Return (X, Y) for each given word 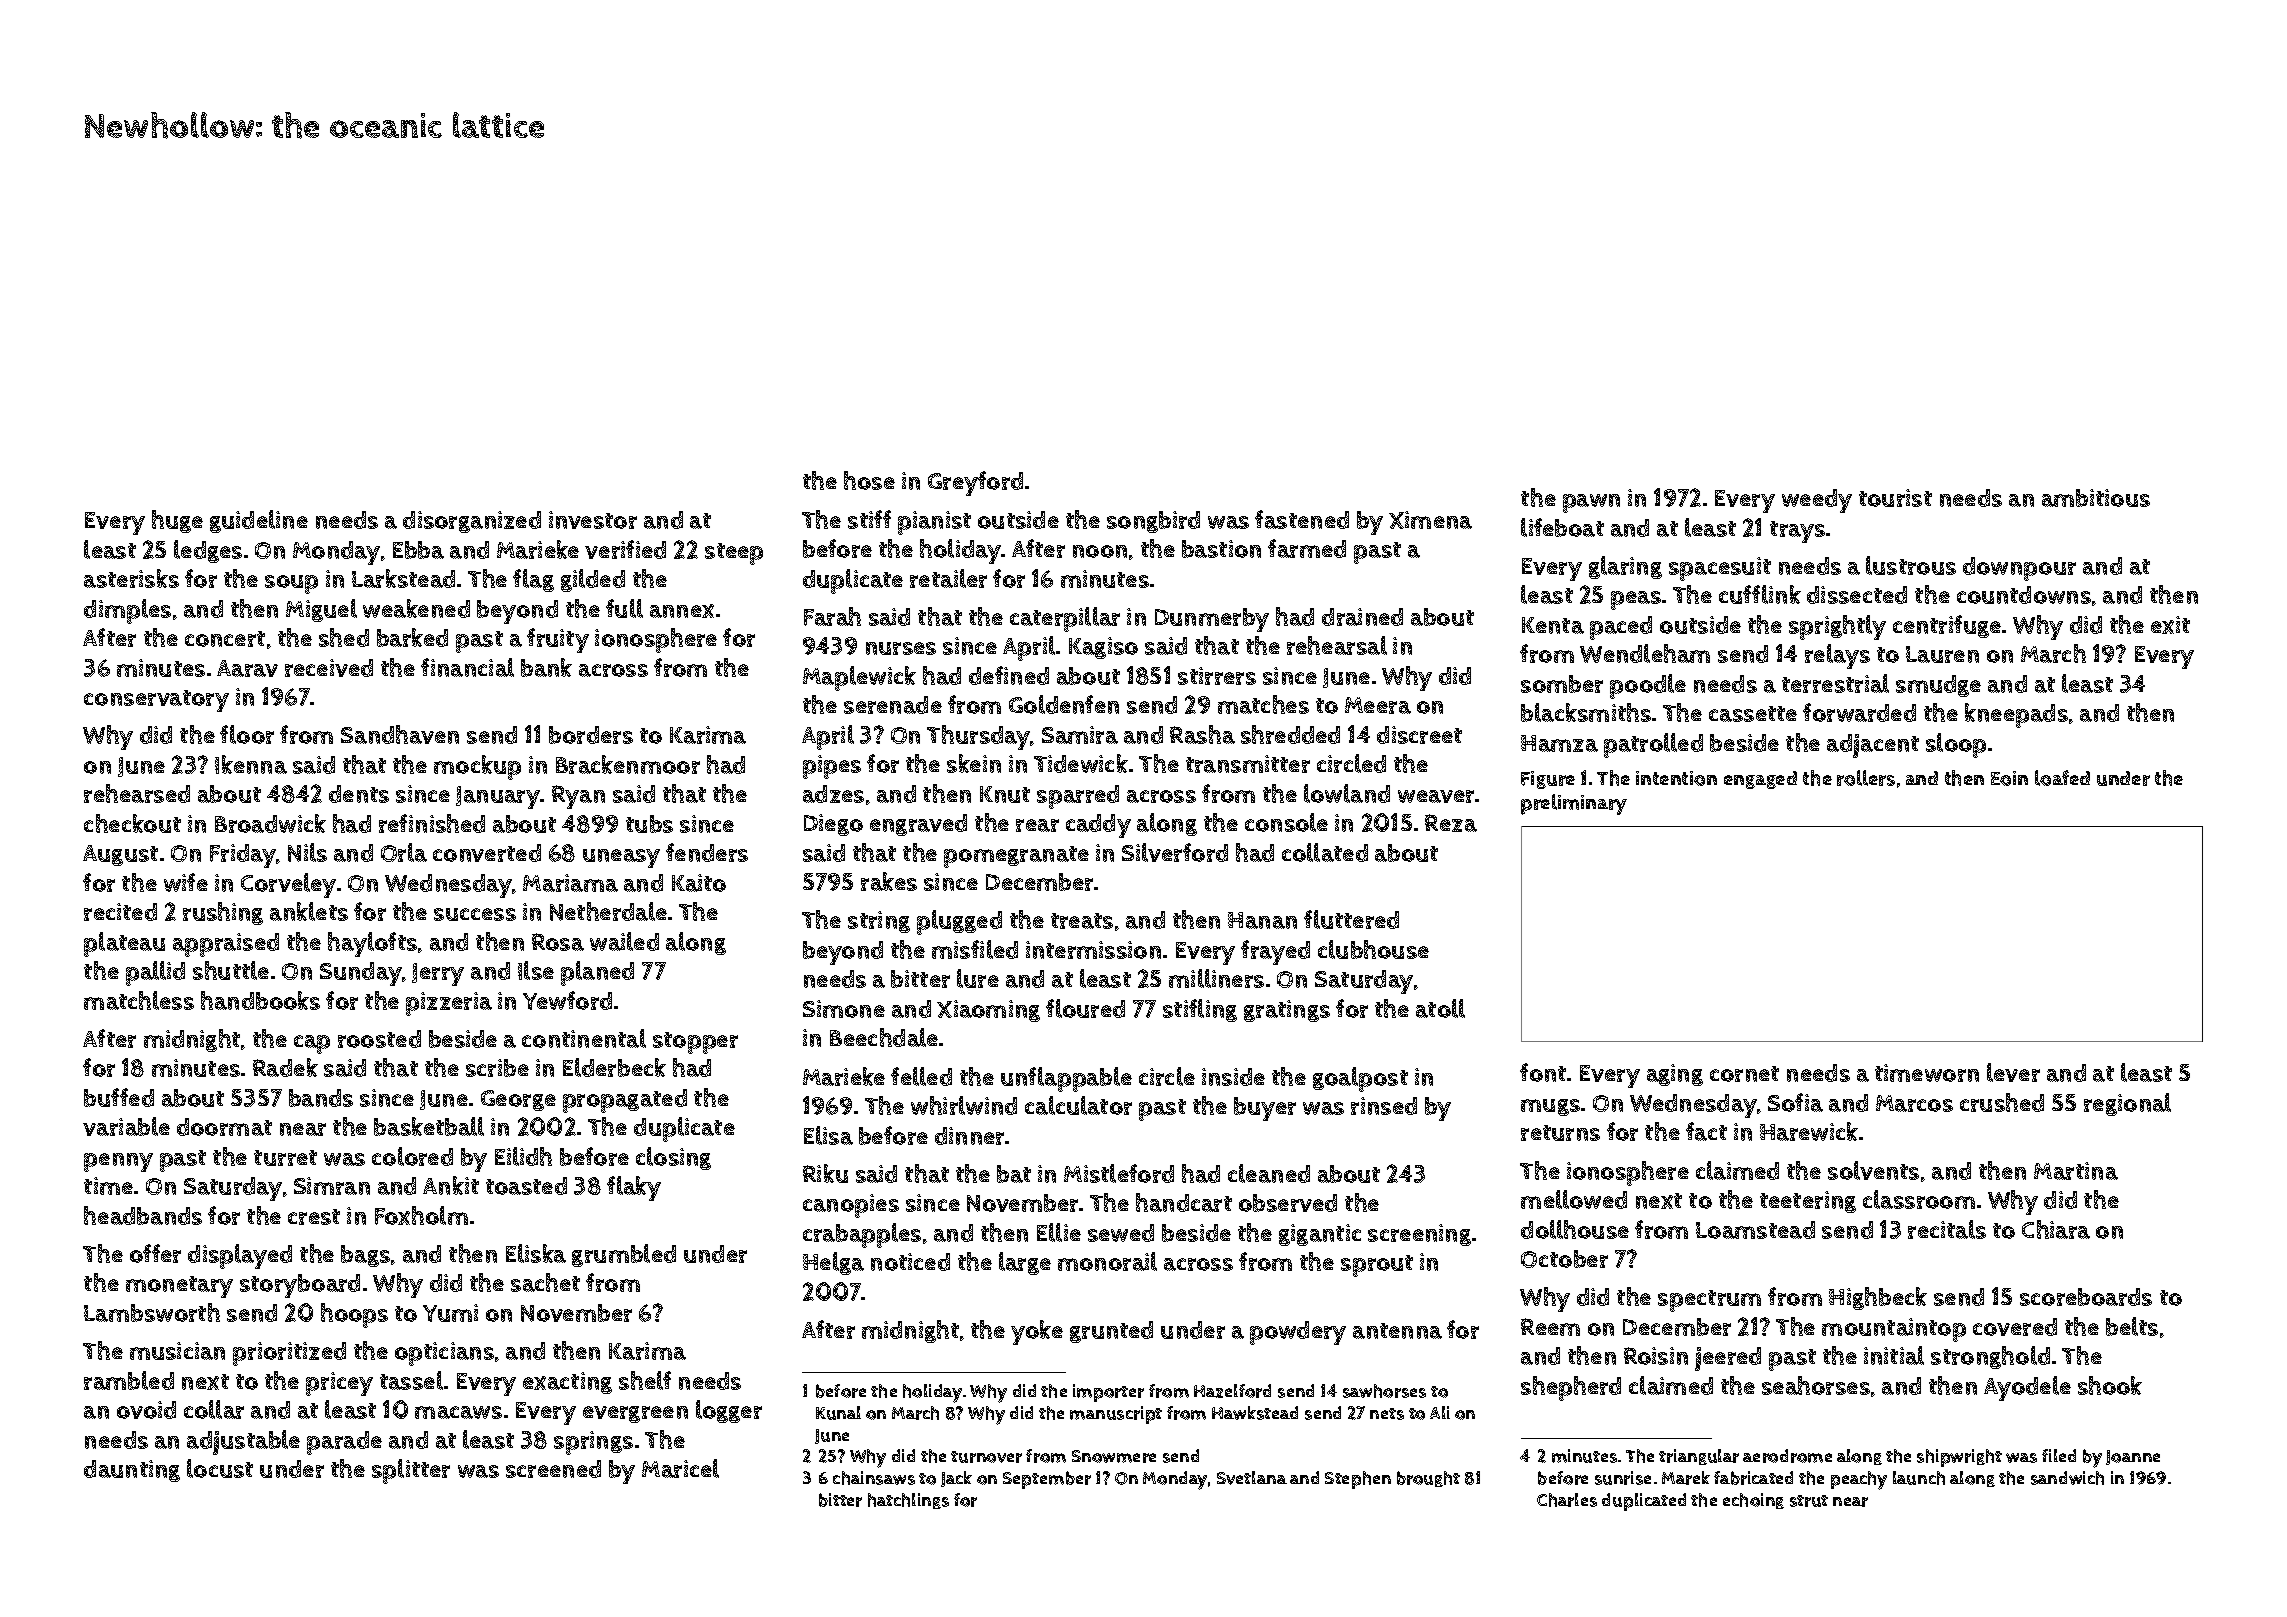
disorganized (472, 522)
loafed (2062, 778)
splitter (411, 1471)
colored (412, 1156)
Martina (2076, 1171)
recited (120, 912)
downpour (2019, 569)
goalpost (1360, 1079)
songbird (1153, 522)
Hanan (1262, 920)
